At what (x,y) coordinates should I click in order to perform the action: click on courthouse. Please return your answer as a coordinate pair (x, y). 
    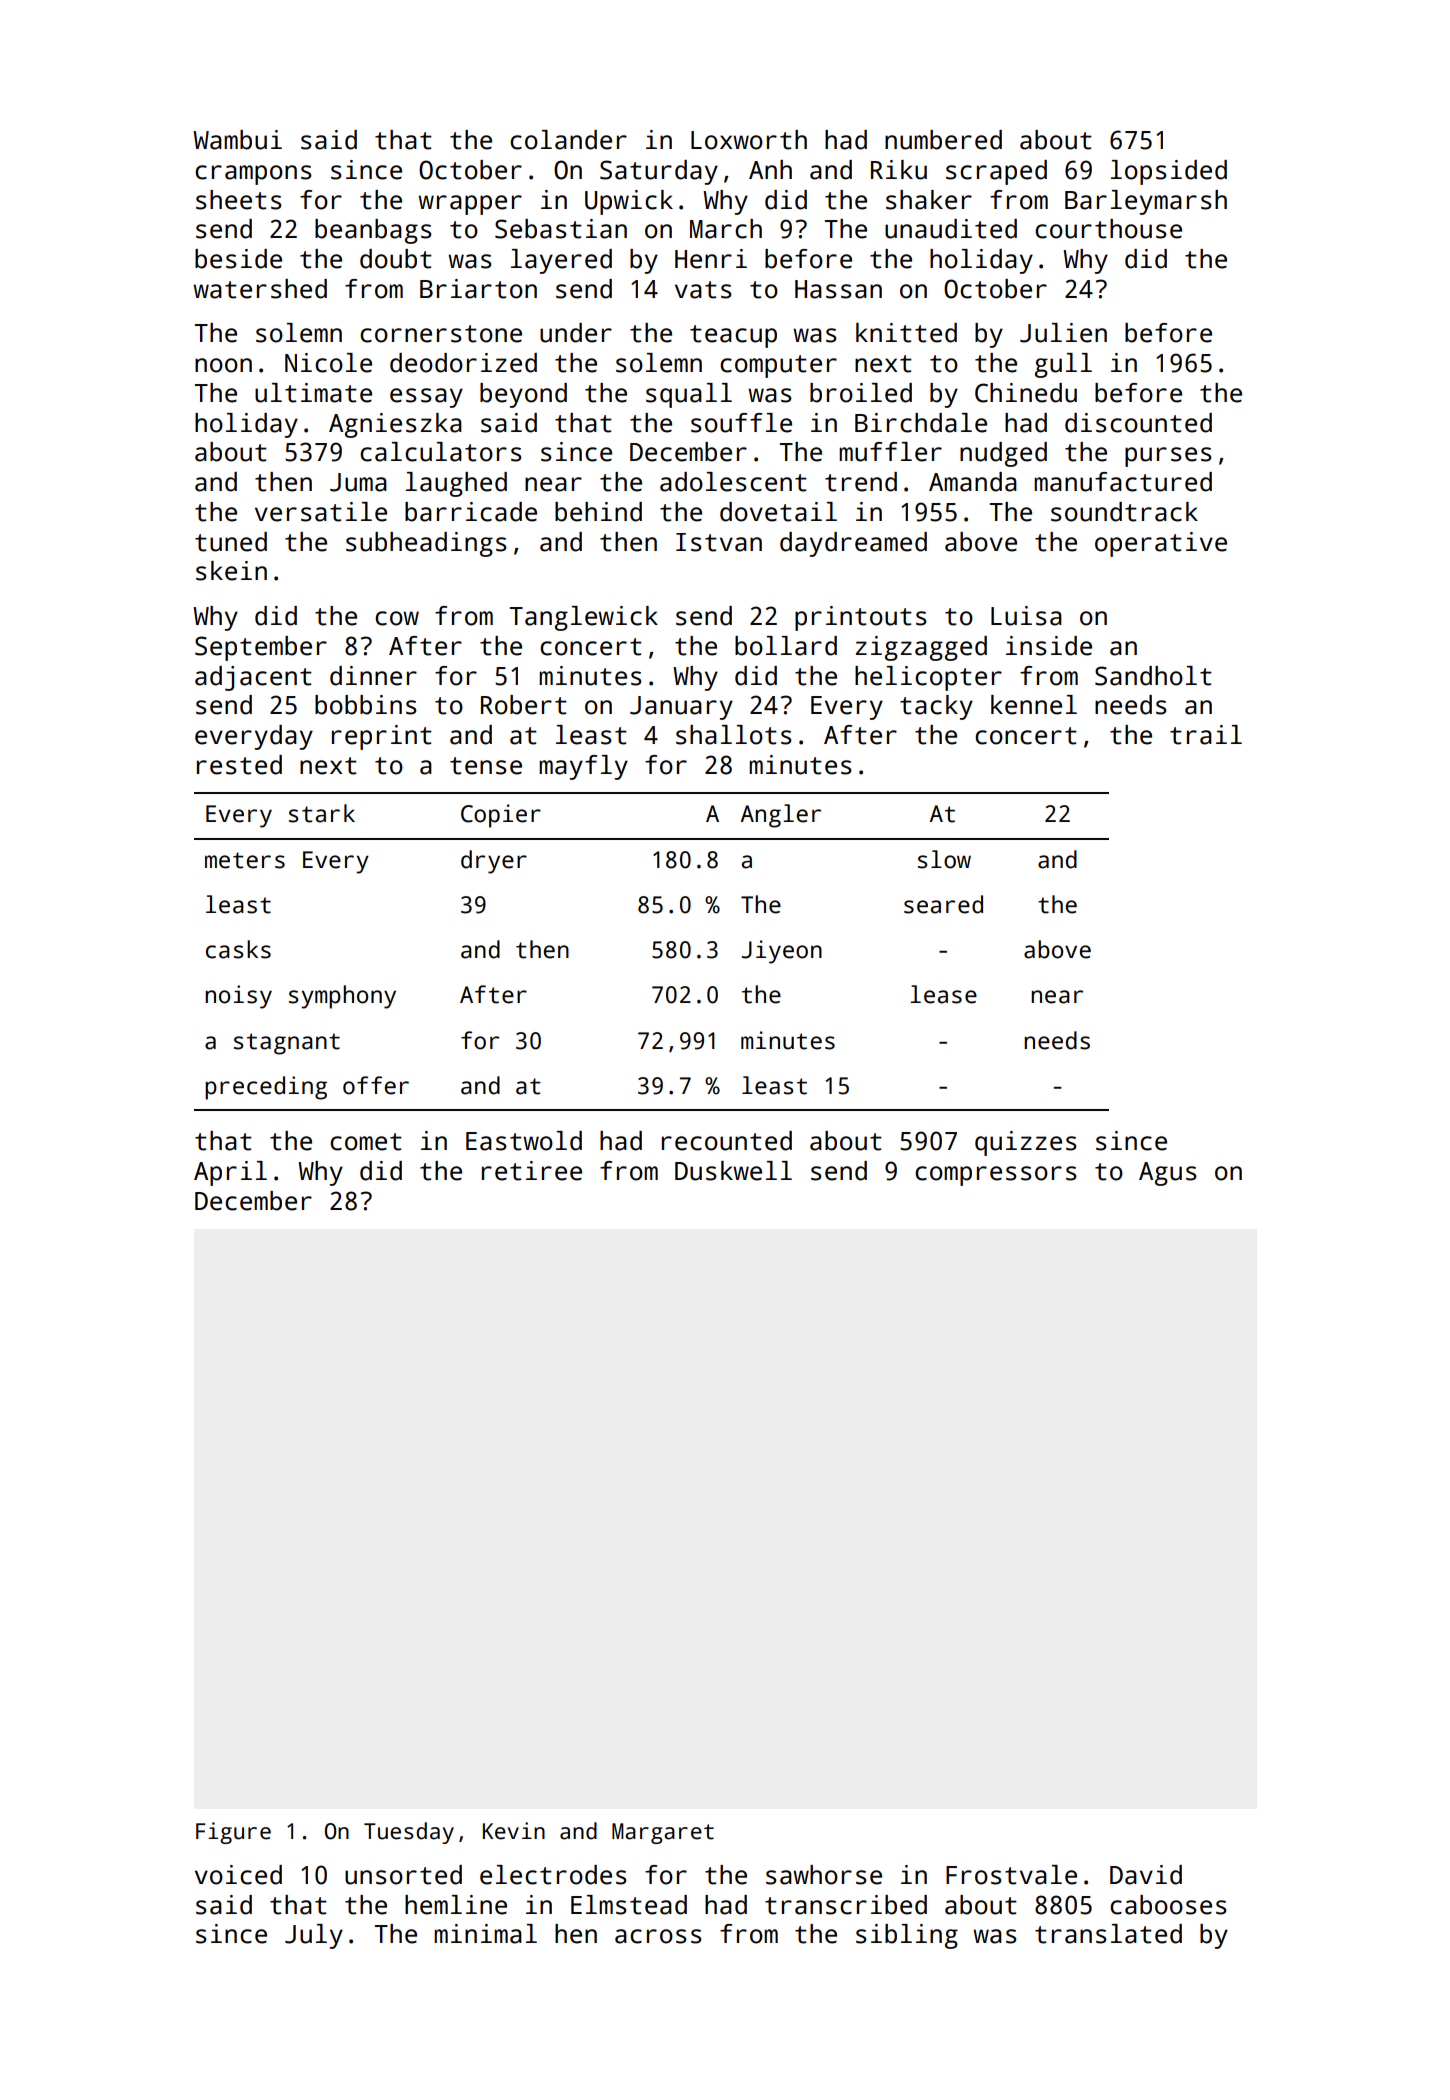
    Looking at the image, I should click on (1108, 229).
